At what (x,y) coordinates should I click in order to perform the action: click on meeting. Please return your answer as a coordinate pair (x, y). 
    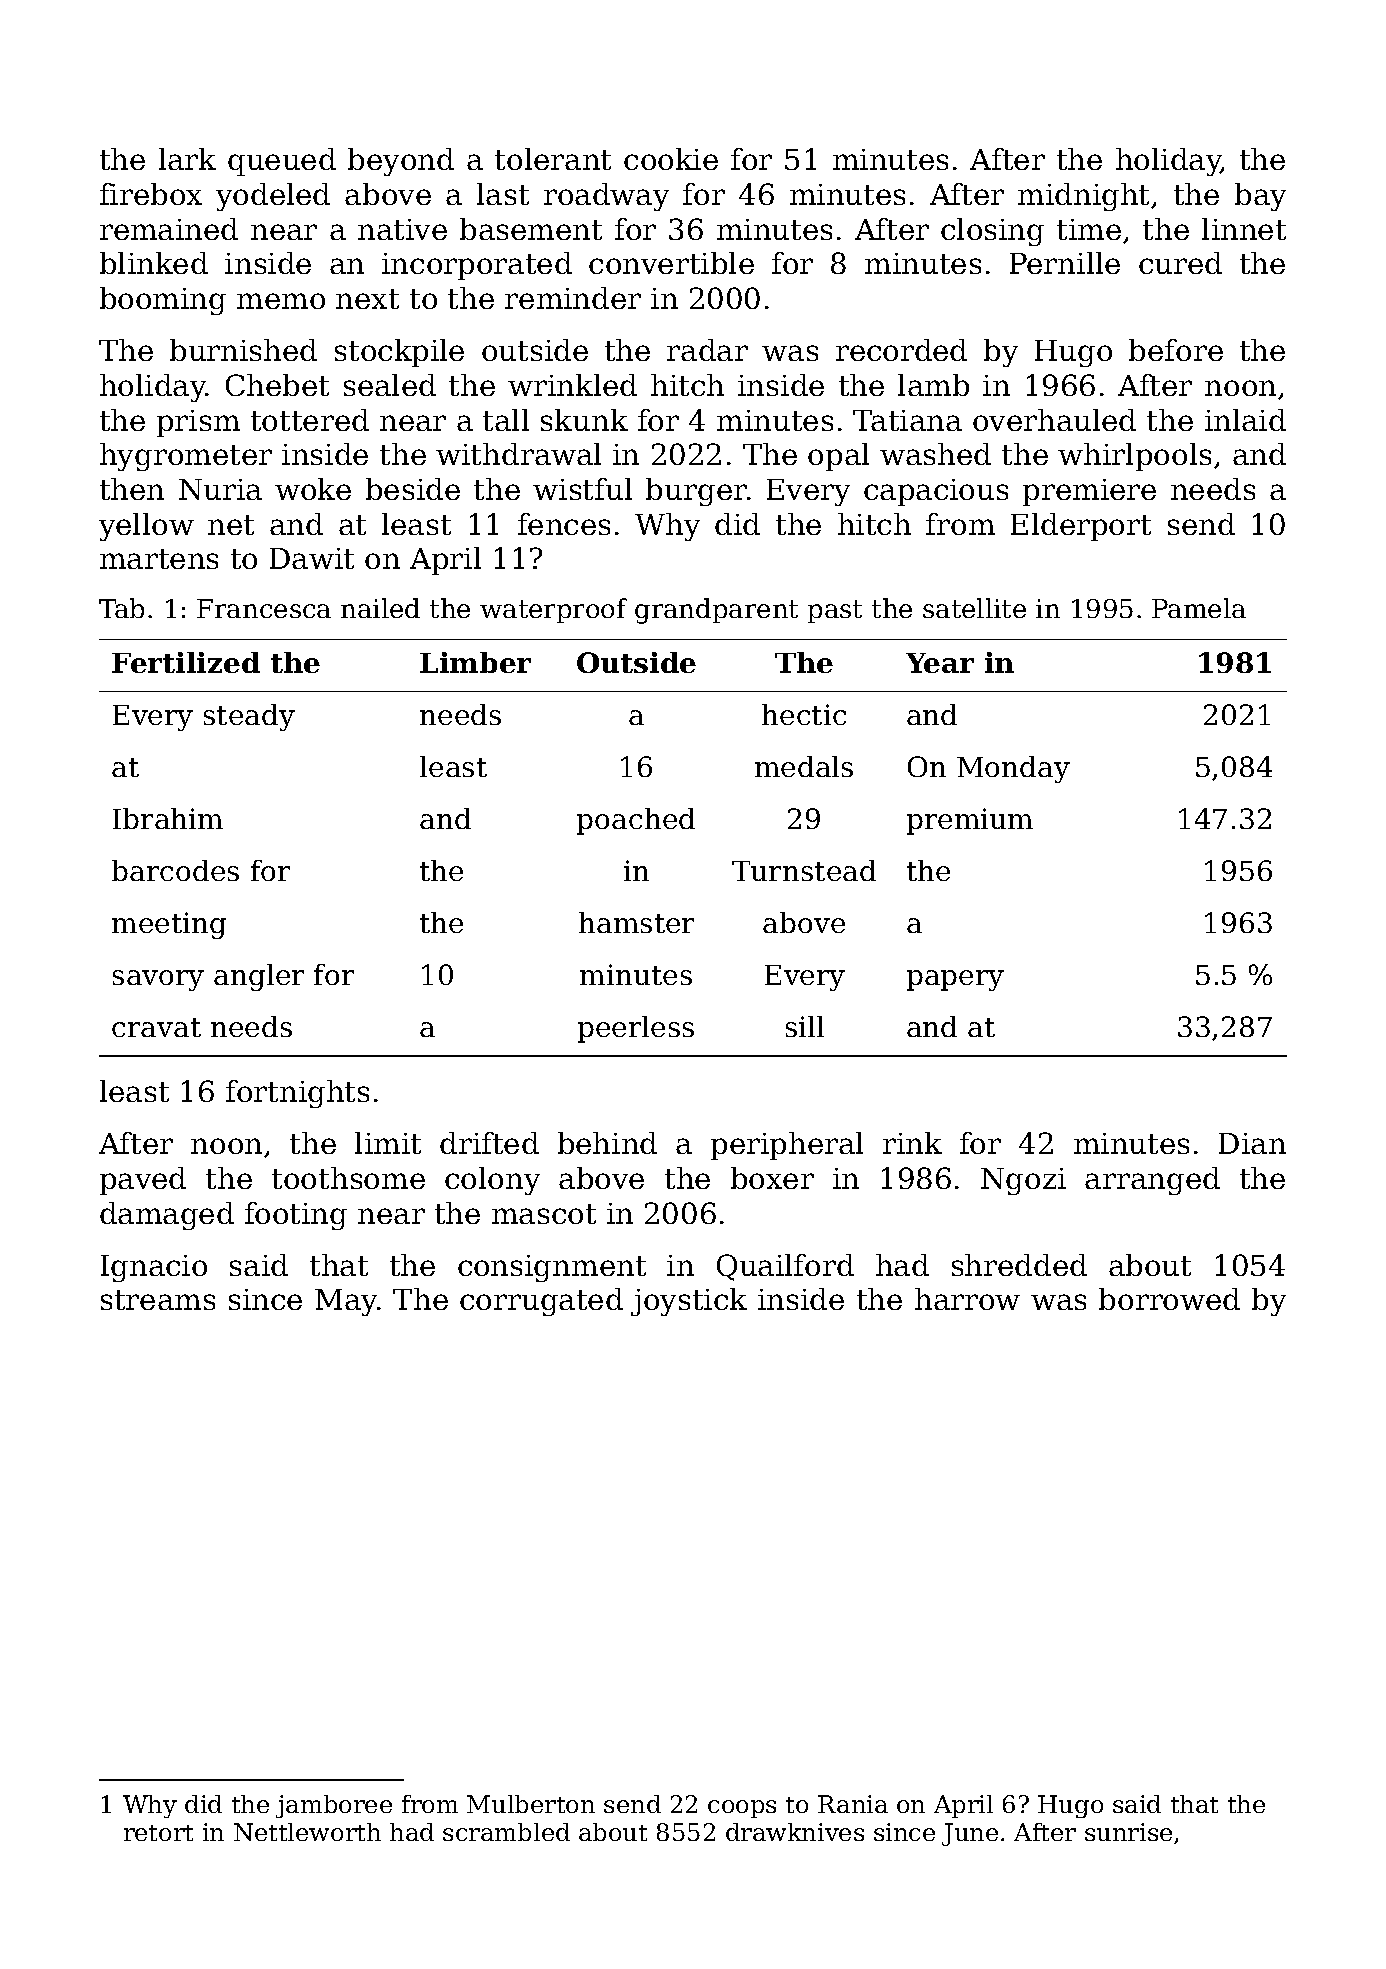
    Looking at the image, I should click on (169, 925).
